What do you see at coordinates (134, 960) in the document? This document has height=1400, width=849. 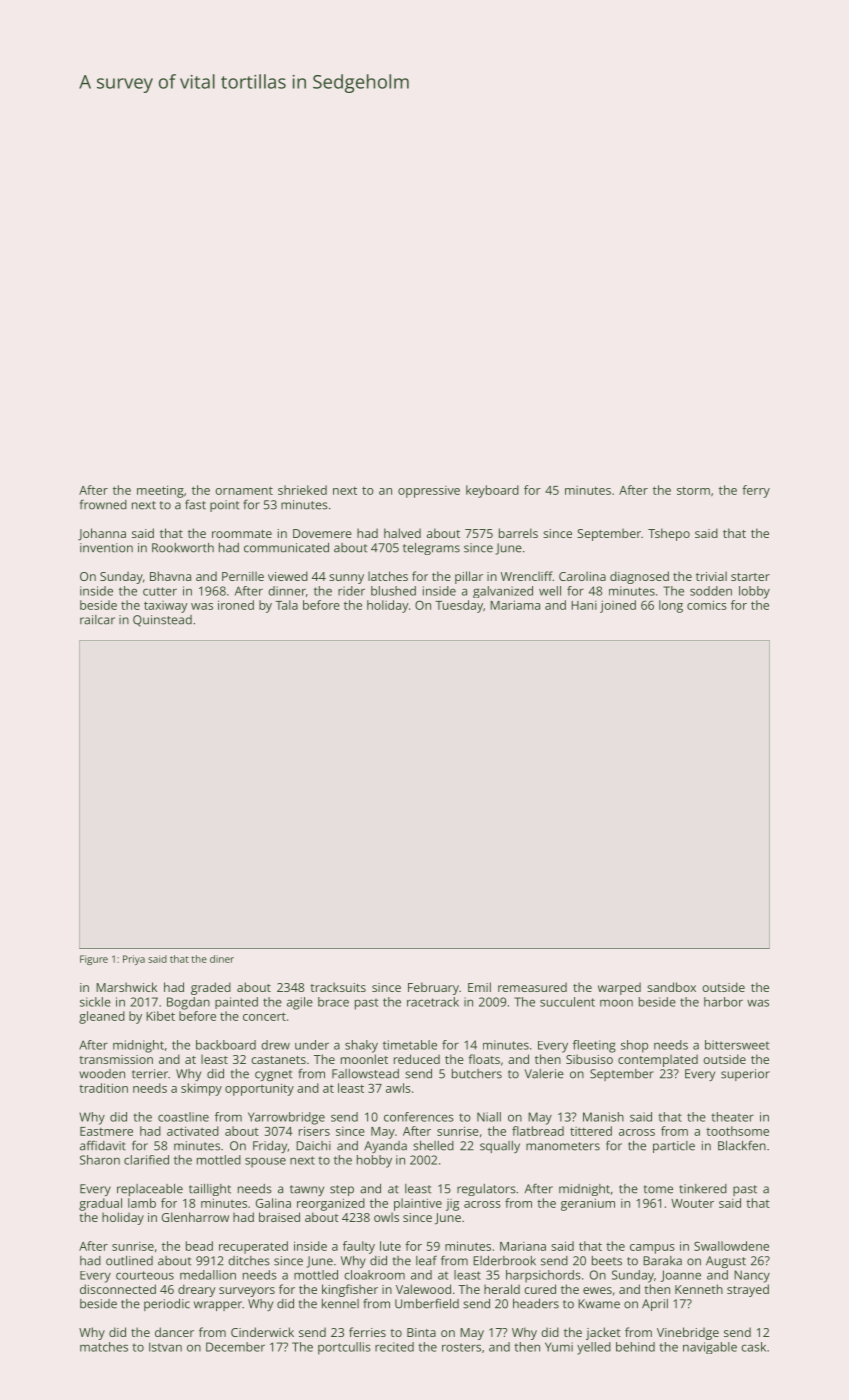 I see `Priya` at bounding box center [134, 960].
